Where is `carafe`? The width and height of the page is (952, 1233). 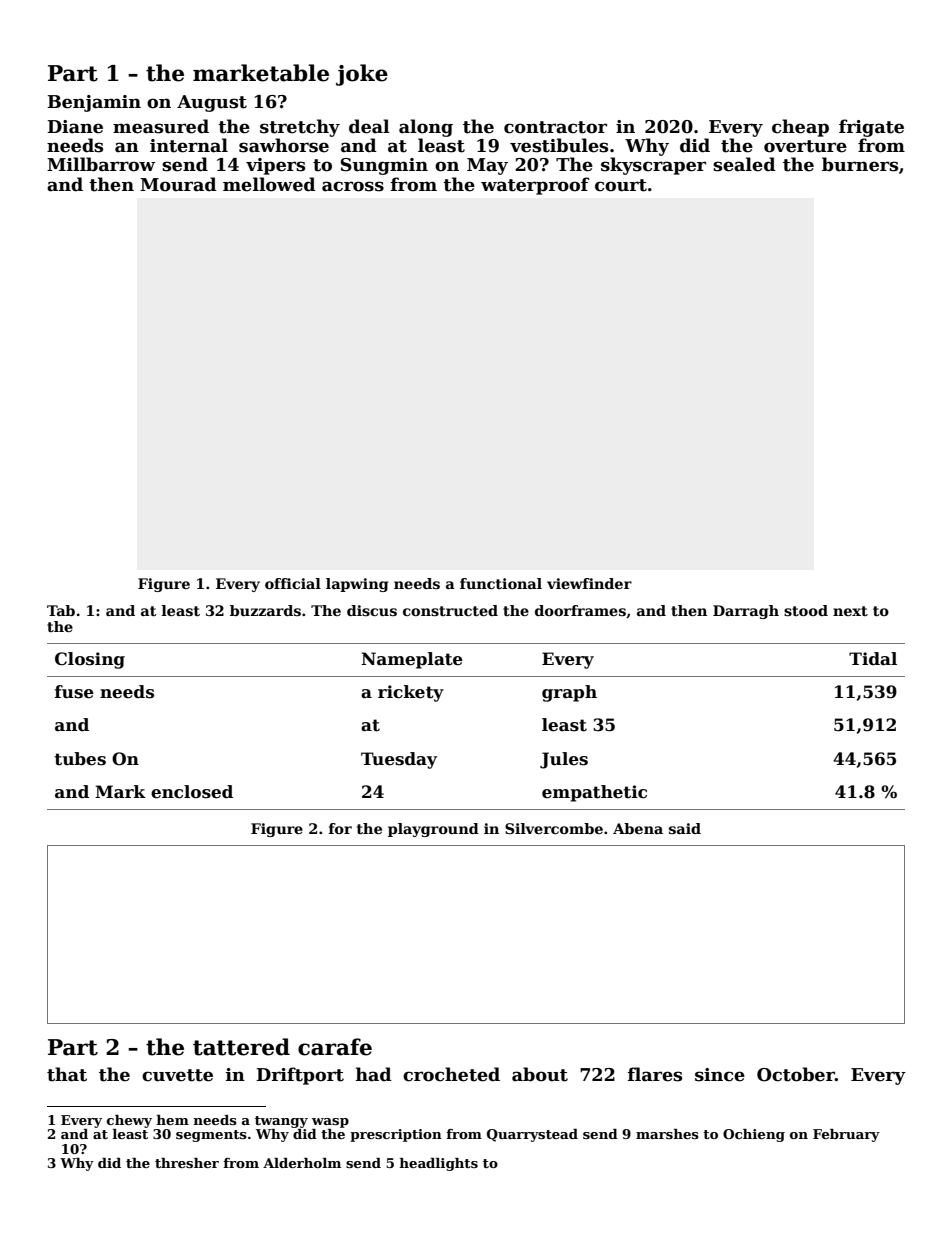 carafe is located at coordinates (335, 1047).
